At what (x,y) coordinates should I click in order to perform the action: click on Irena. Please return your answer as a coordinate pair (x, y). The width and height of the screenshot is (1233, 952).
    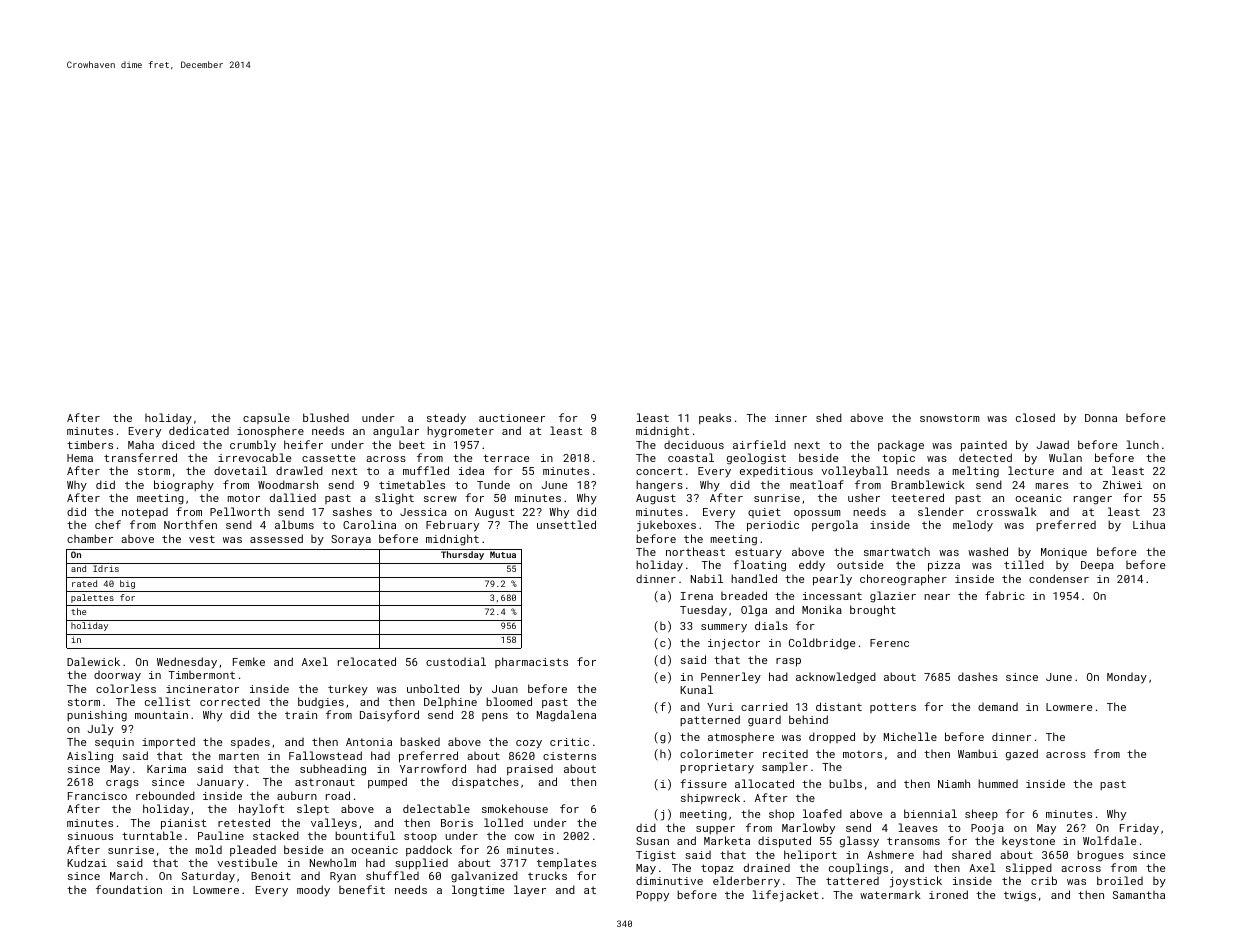
    Looking at the image, I should click on (697, 596).
